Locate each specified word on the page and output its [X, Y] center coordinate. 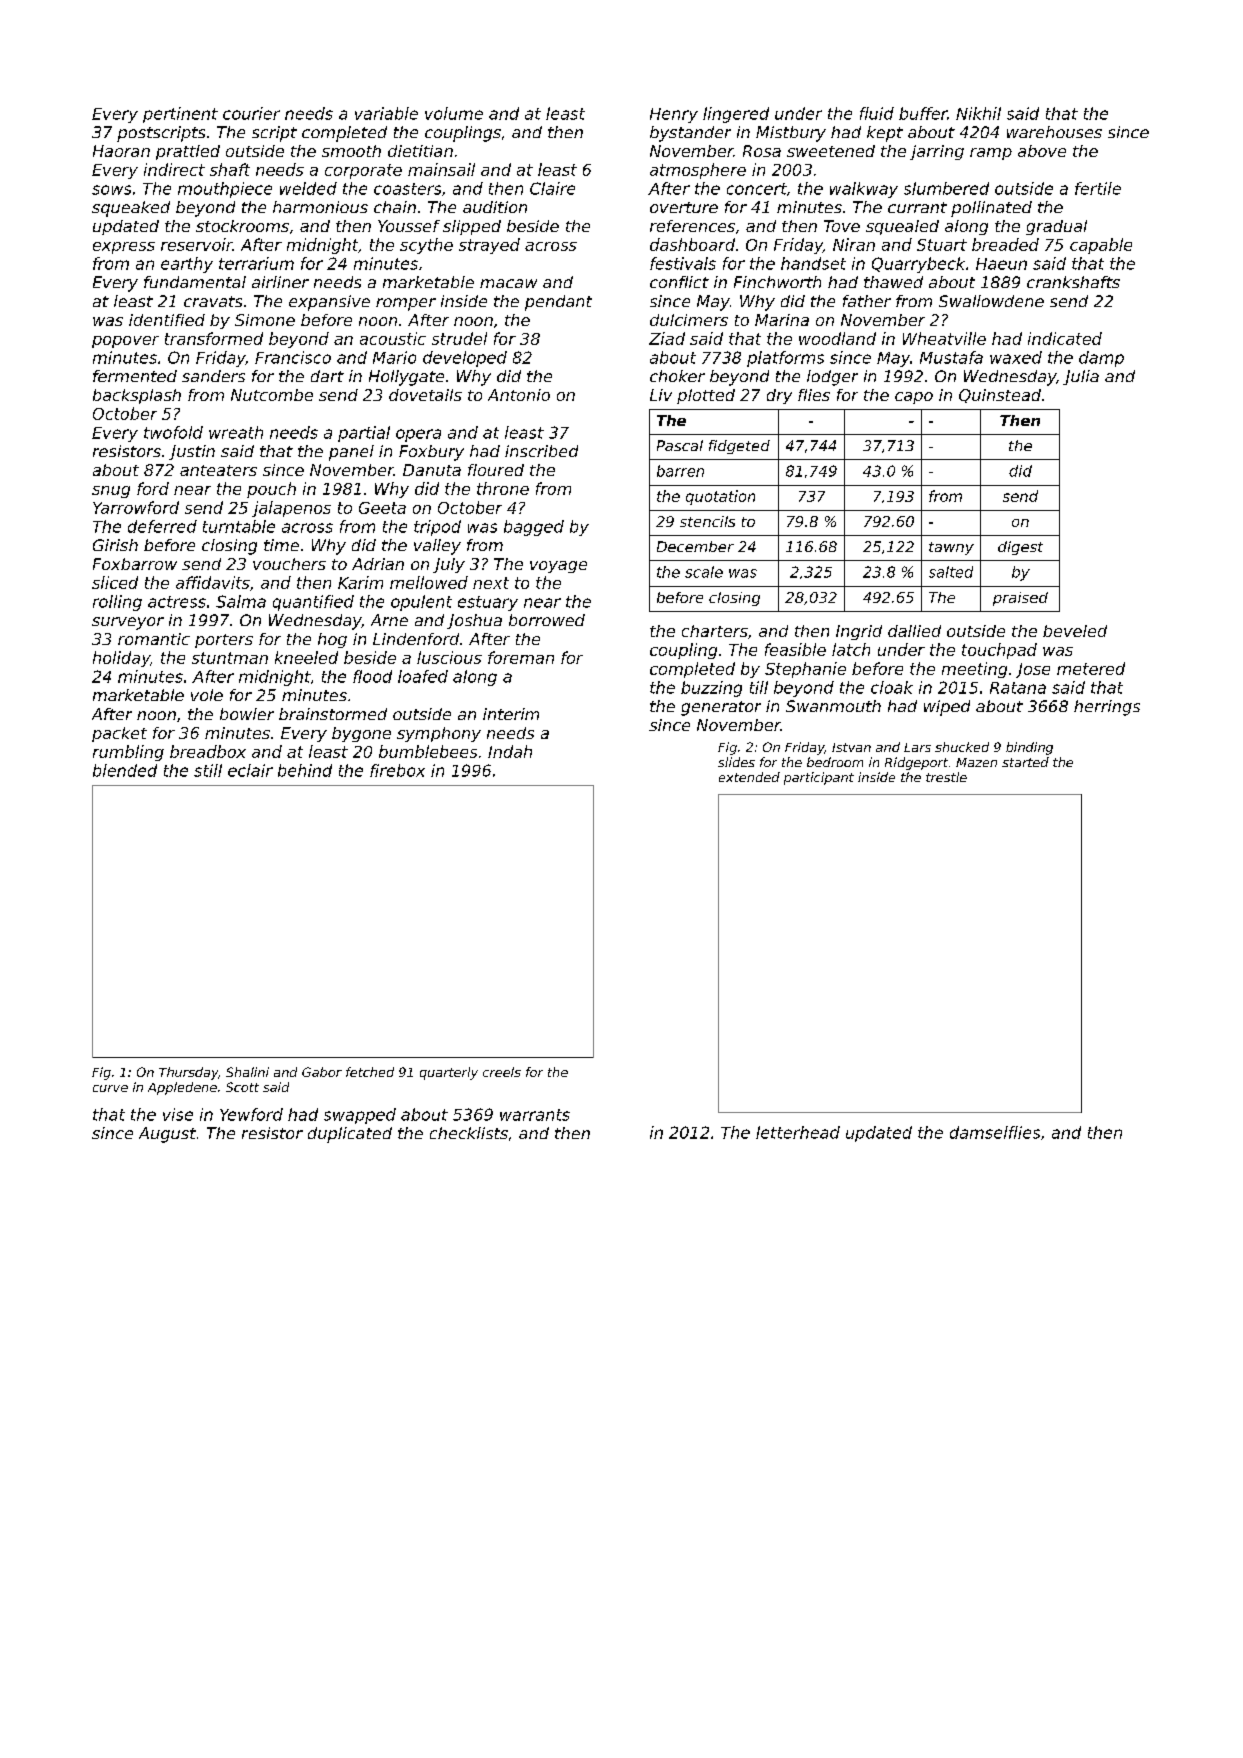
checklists [469, 1133]
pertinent [180, 115]
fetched [370, 1072]
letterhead [798, 1132]
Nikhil [978, 113]
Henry [674, 115]
